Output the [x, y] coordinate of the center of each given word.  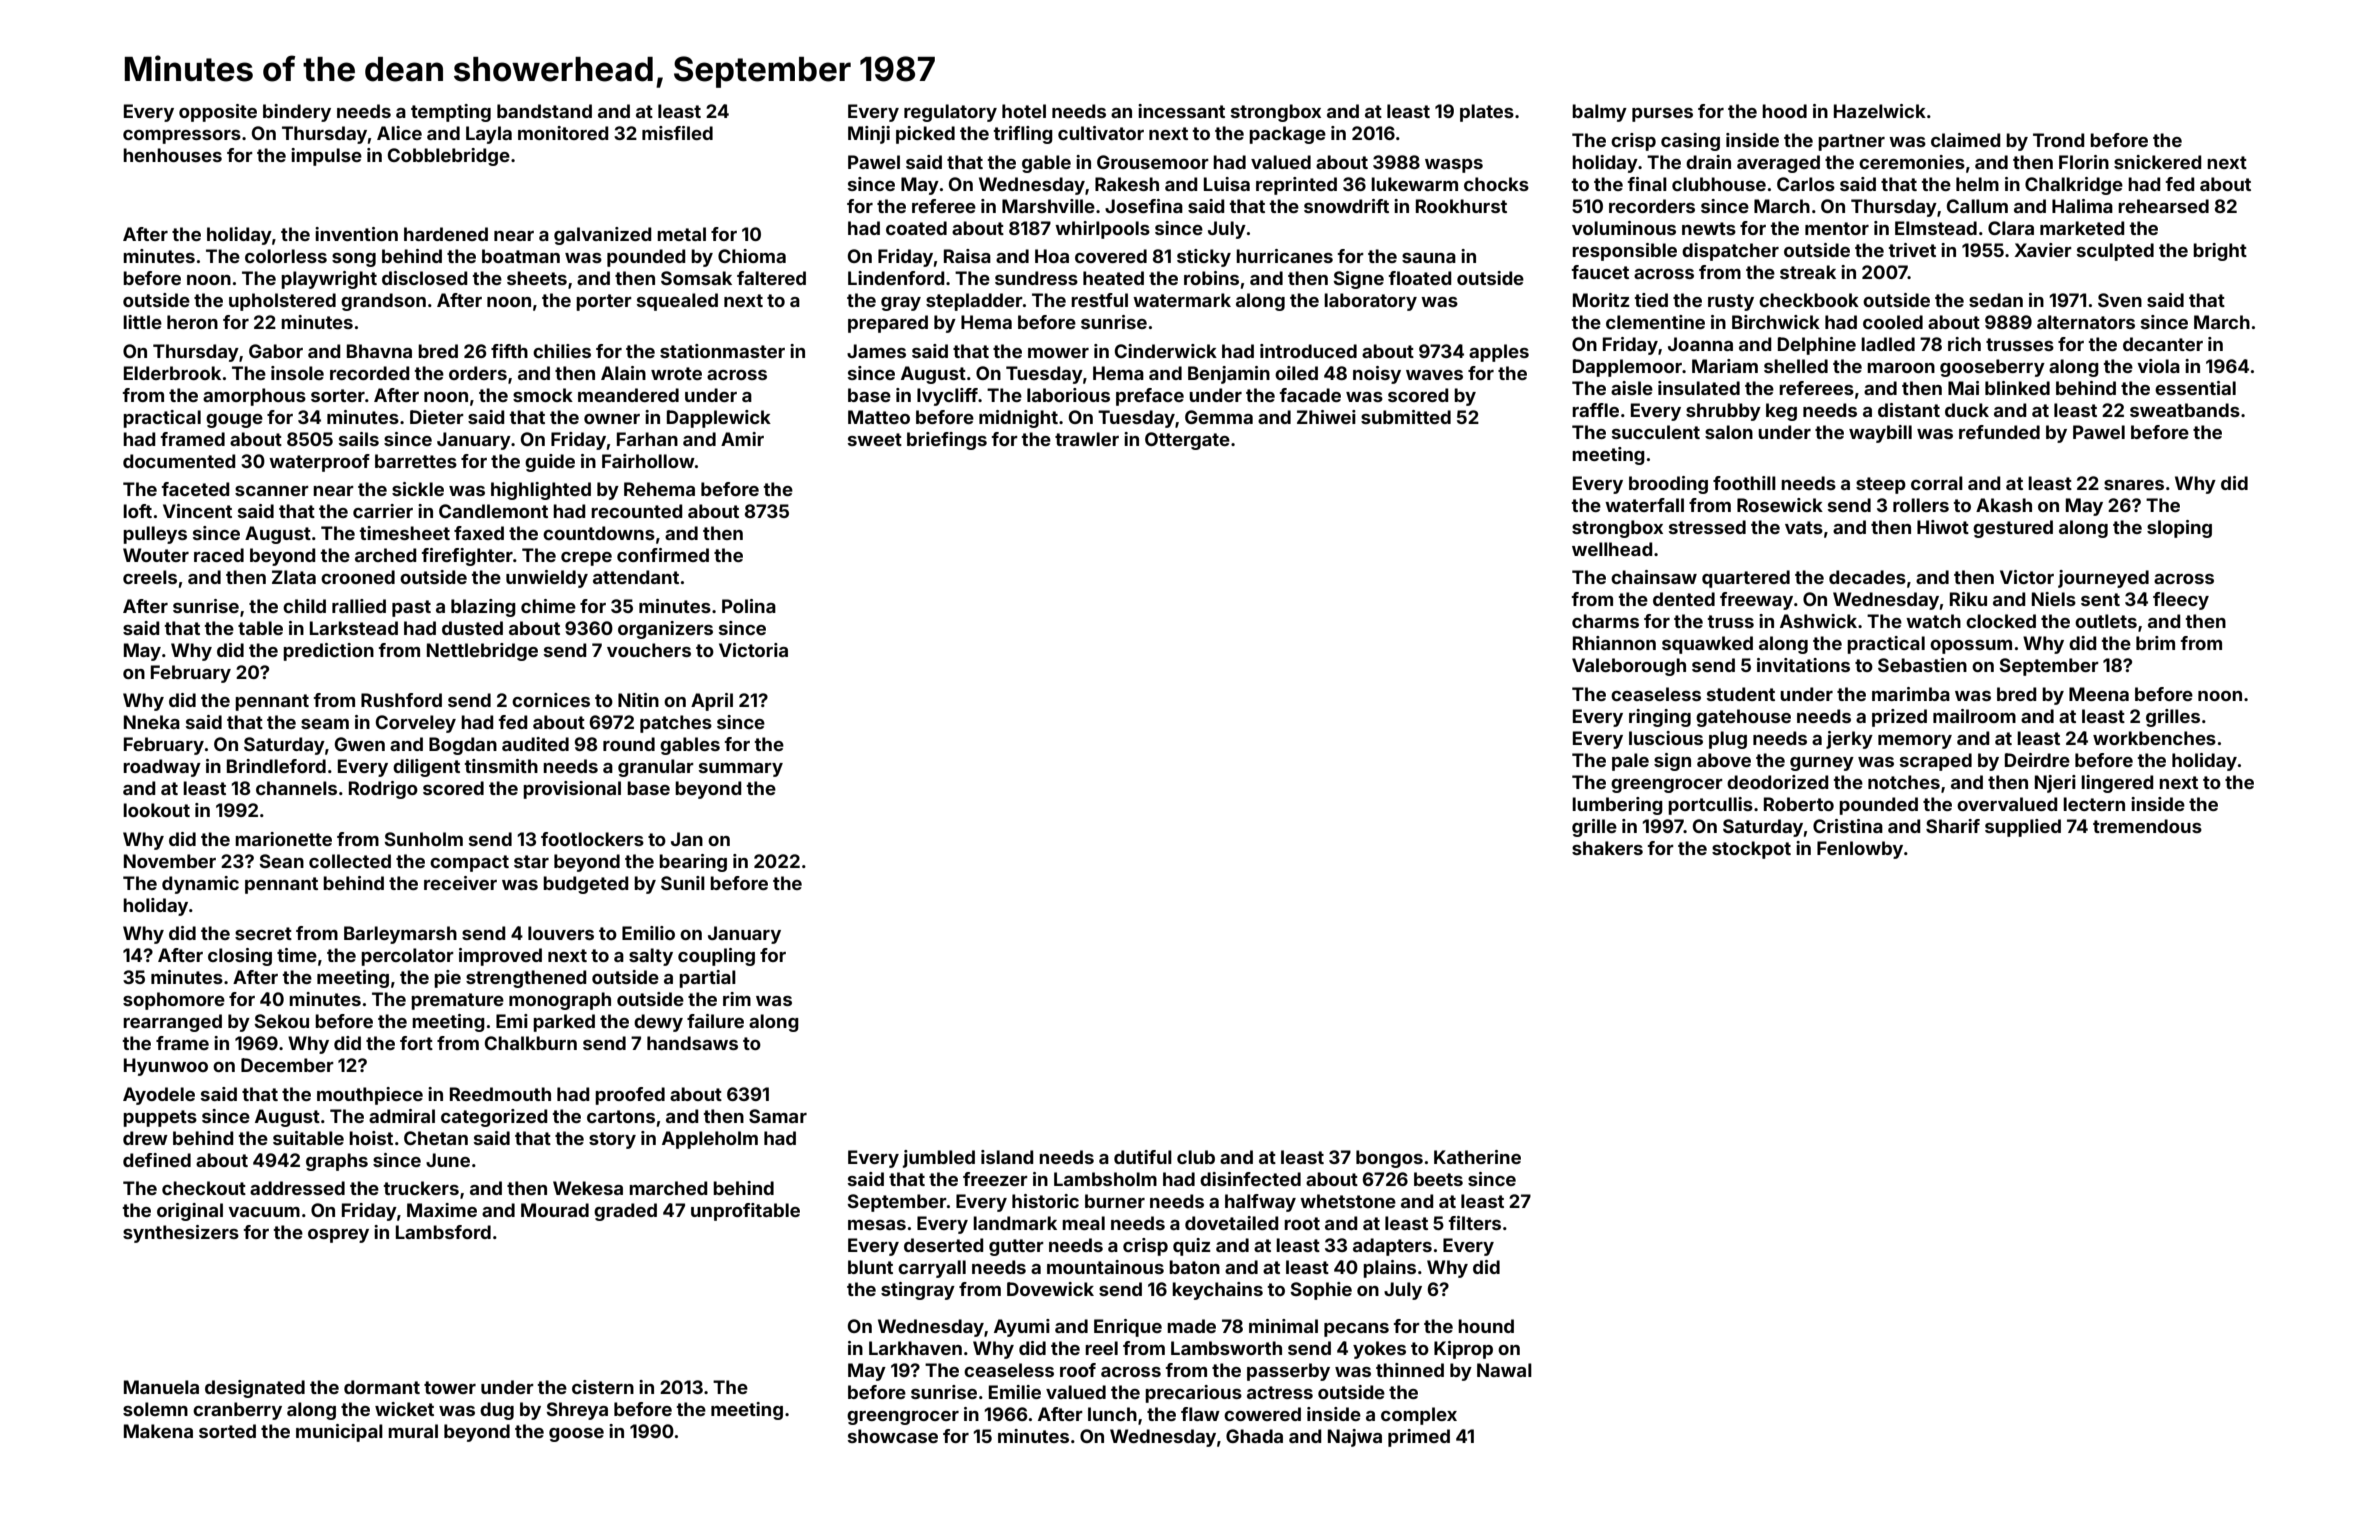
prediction [328, 652]
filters [1475, 1223]
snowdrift [1346, 206]
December [287, 1065]
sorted [227, 1431]
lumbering [1617, 806]
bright [2220, 252]
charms [1605, 621]
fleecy [2181, 601]
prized [1899, 718]
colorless [286, 256]
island [1007, 1157]
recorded [370, 373]
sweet [875, 439]
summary [741, 770]
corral [1937, 483]
